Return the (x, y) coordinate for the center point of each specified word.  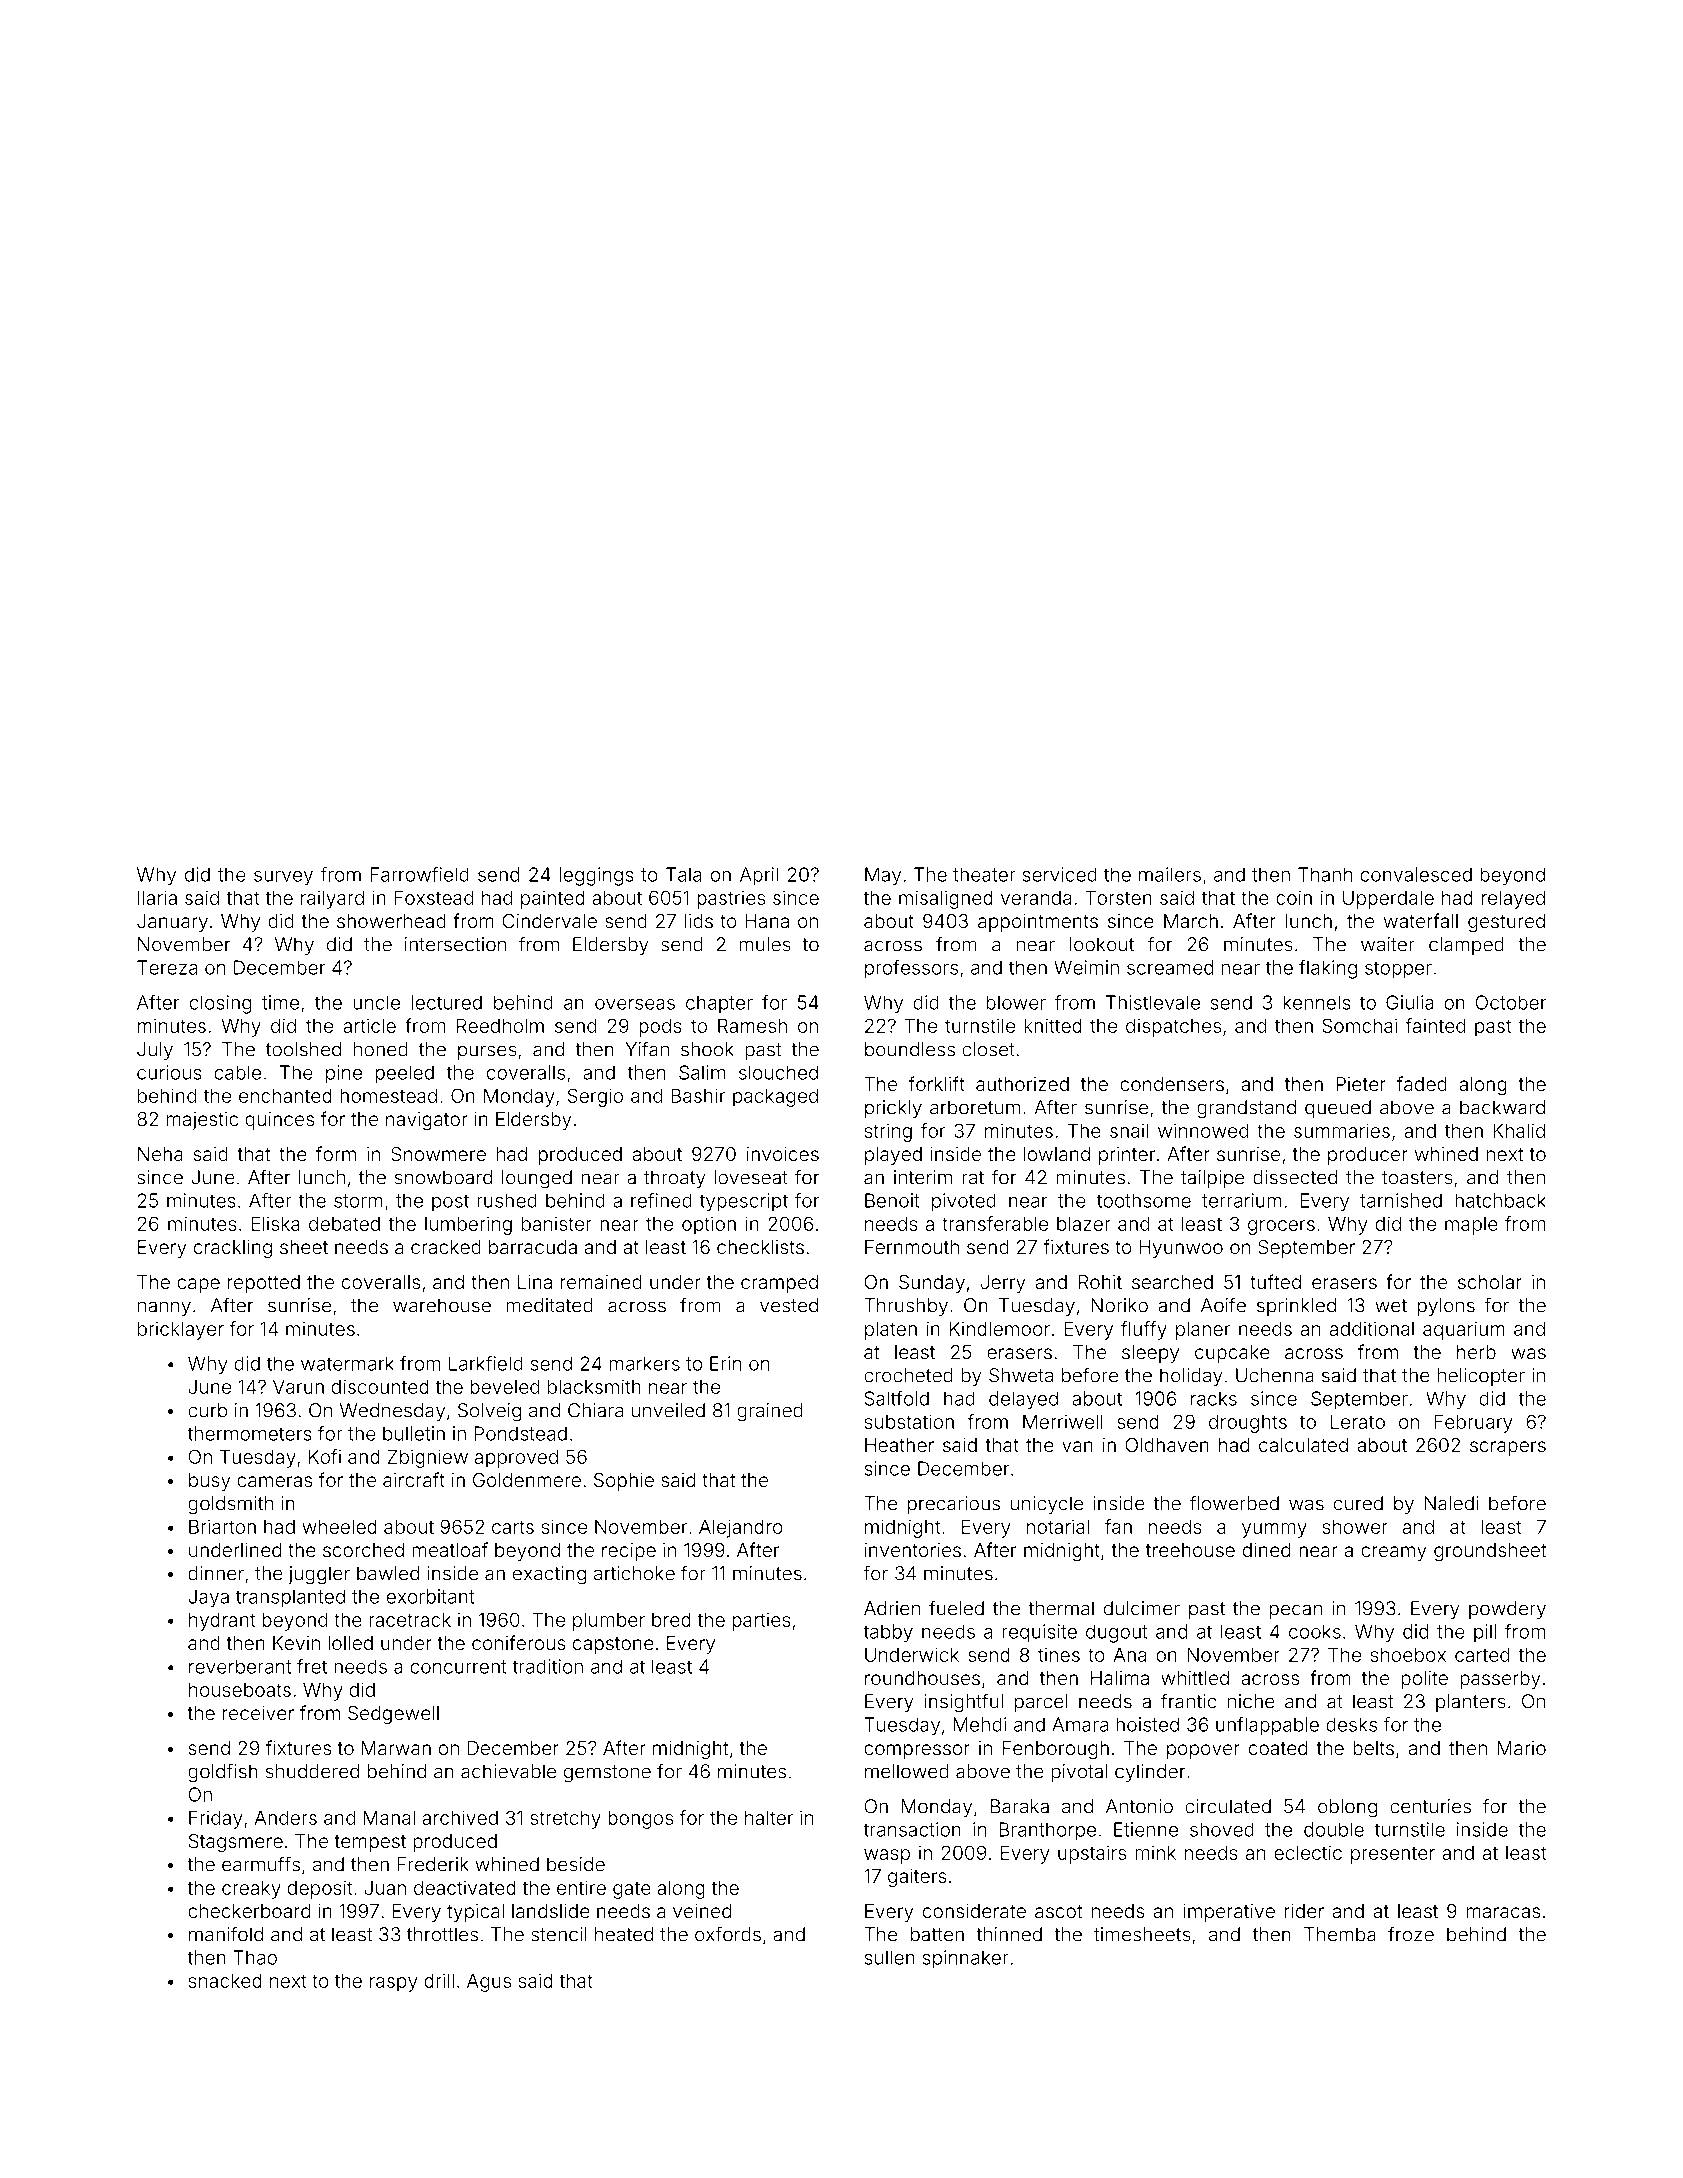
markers (645, 1363)
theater (984, 874)
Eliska (276, 1223)
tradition (547, 1666)
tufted (1275, 1281)
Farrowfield (420, 874)
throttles (442, 1934)
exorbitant (430, 1596)
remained (601, 1282)
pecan (1296, 1611)
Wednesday (392, 1412)
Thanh (1325, 874)
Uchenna (1275, 1375)
